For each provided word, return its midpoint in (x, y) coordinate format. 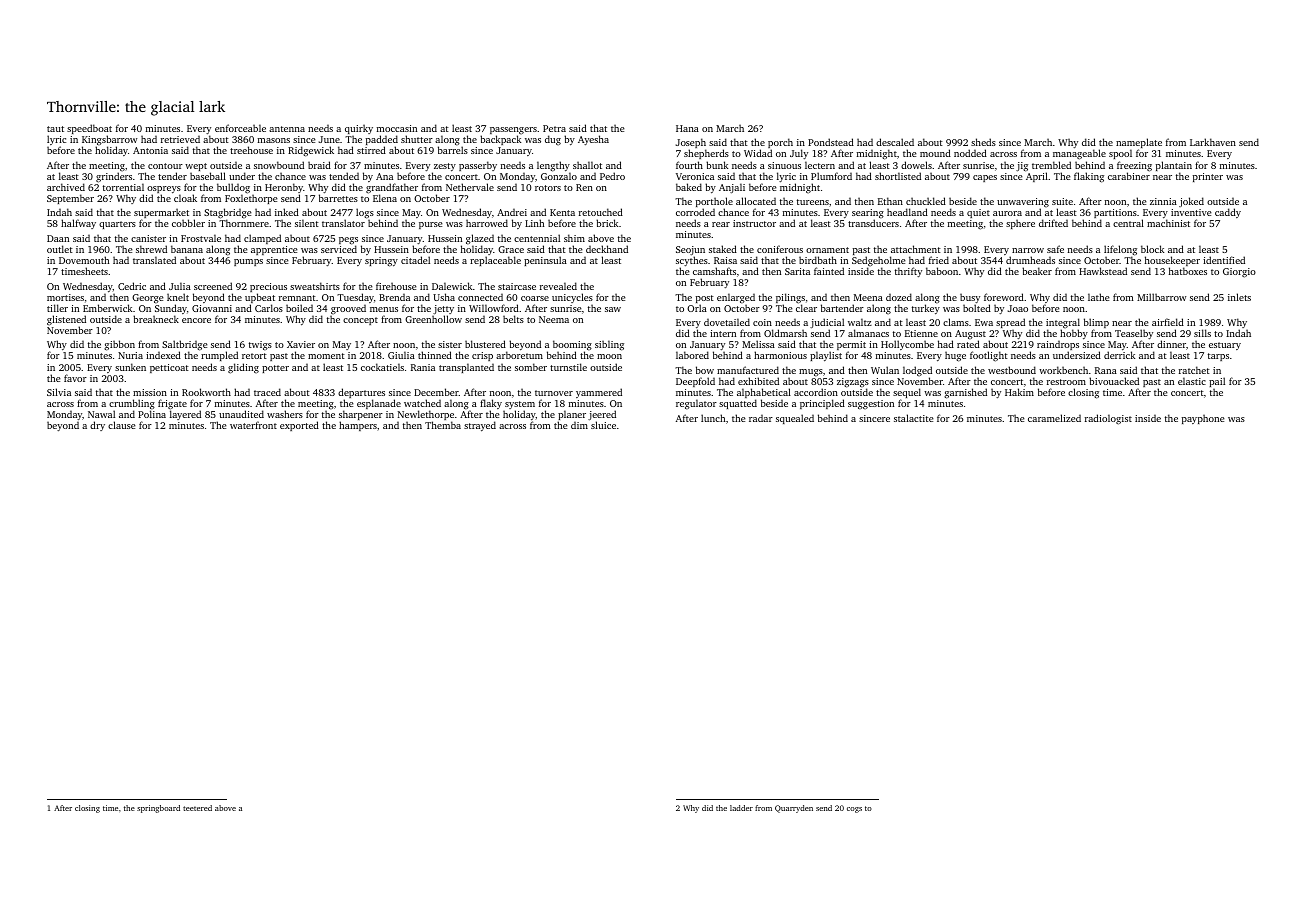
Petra (554, 128)
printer (1208, 177)
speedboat (89, 129)
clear (806, 308)
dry (97, 426)
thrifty (908, 272)
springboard (158, 809)
